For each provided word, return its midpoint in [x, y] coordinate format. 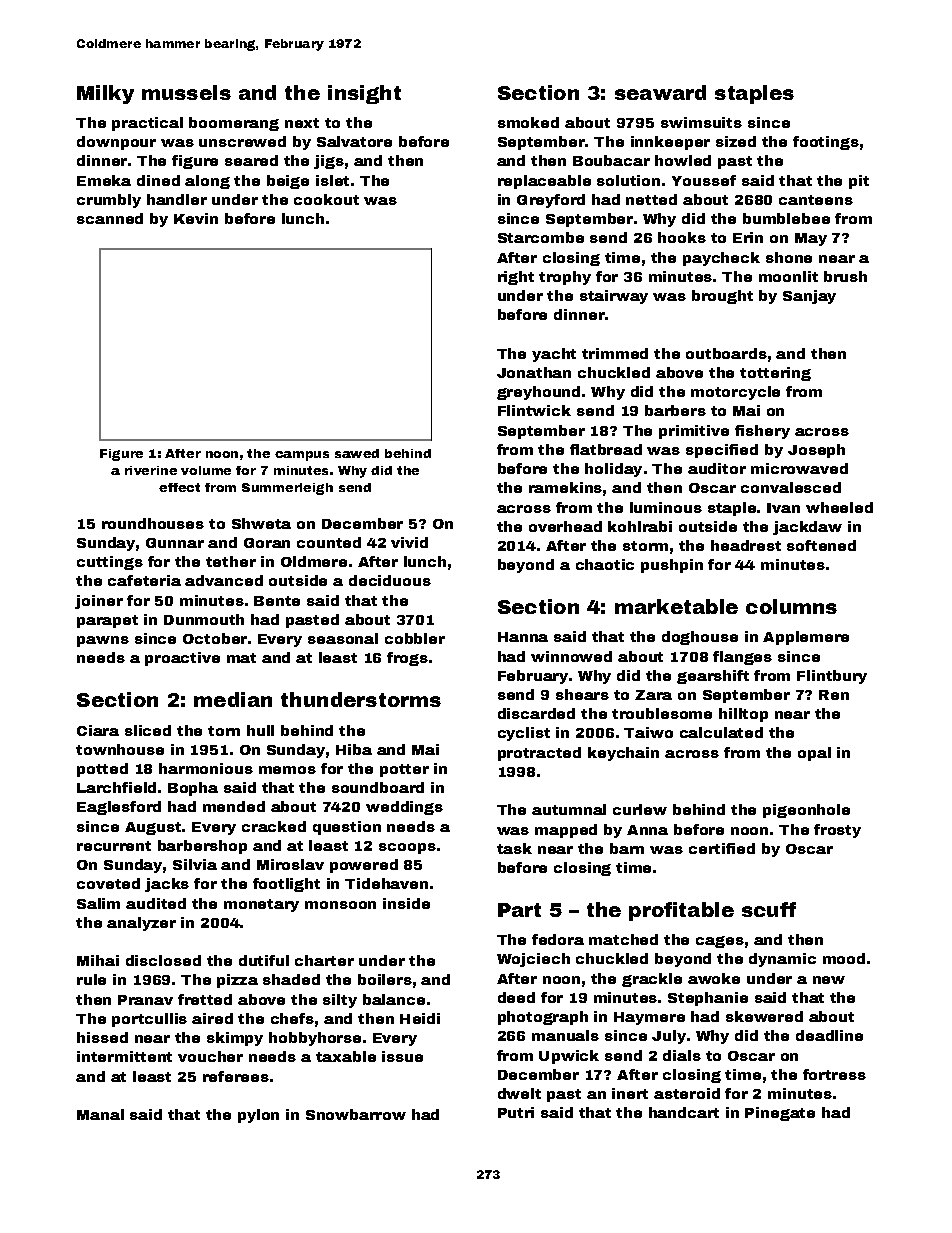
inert [630, 1093]
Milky [105, 94]
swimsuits [701, 122]
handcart [684, 1112]
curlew [640, 809]
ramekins [565, 487]
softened [821, 545]
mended [234, 806]
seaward [660, 92]
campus [302, 456]
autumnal [569, 809]
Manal [100, 1114]
